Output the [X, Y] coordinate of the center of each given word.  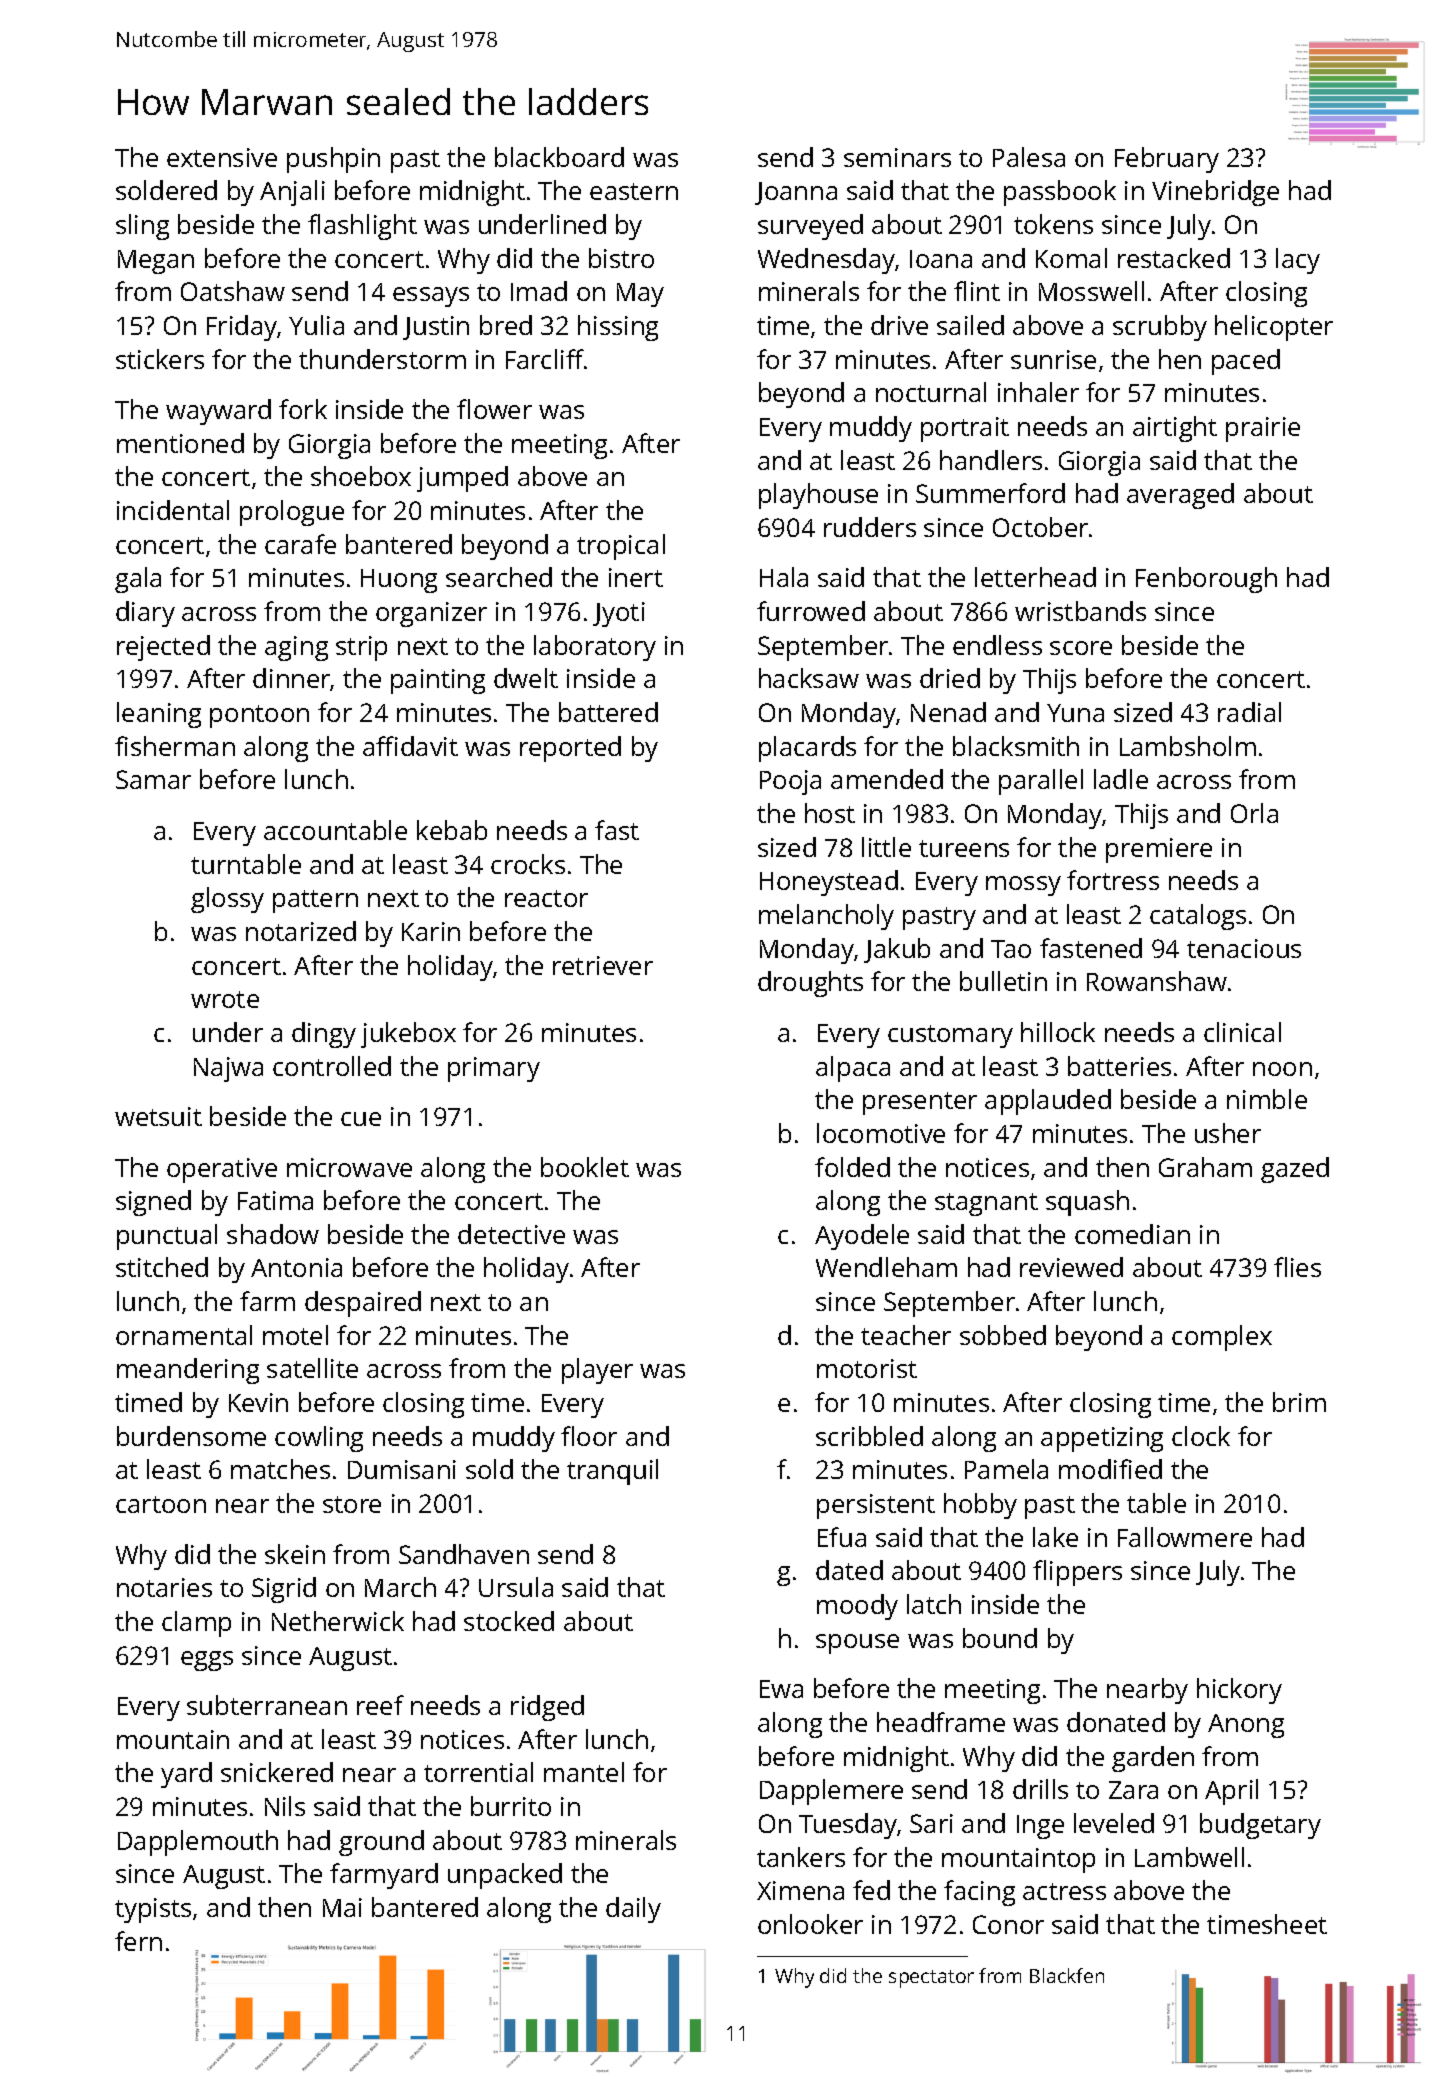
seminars [897, 157]
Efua [842, 1537]
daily [633, 1910]
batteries [1119, 1066]
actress [1064, 1891]
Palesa [1029, 157]
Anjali [292, 193]
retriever [603, 965]
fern [138, 1941]
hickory [1239, 1691]
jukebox [408, 1035]
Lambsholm [1188, 746]
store [352, 1504]
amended [887, 779]
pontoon [259, 716]
